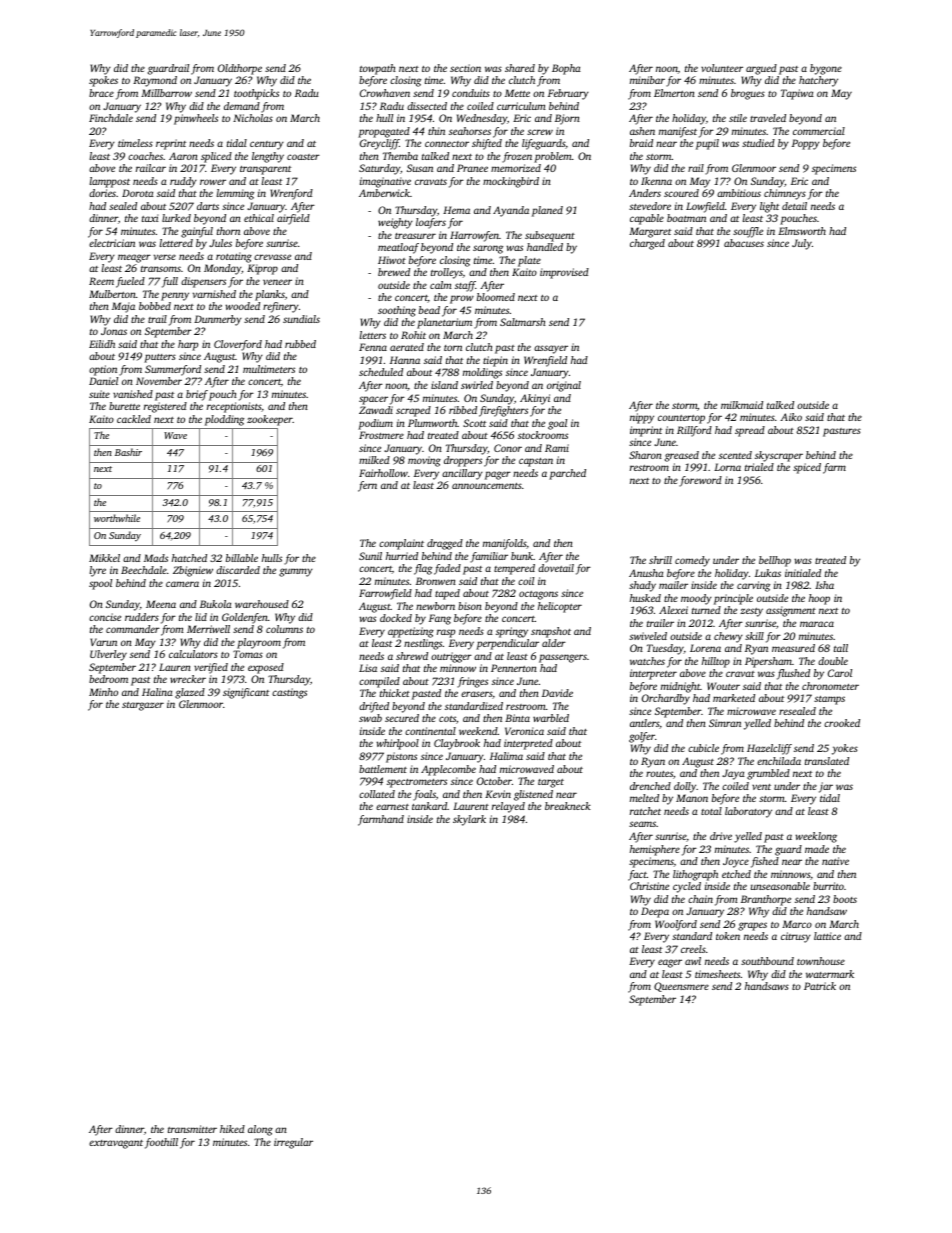  Describe the element at coordinates (116, 1144) in the document. I see `extravagant` at that location.
